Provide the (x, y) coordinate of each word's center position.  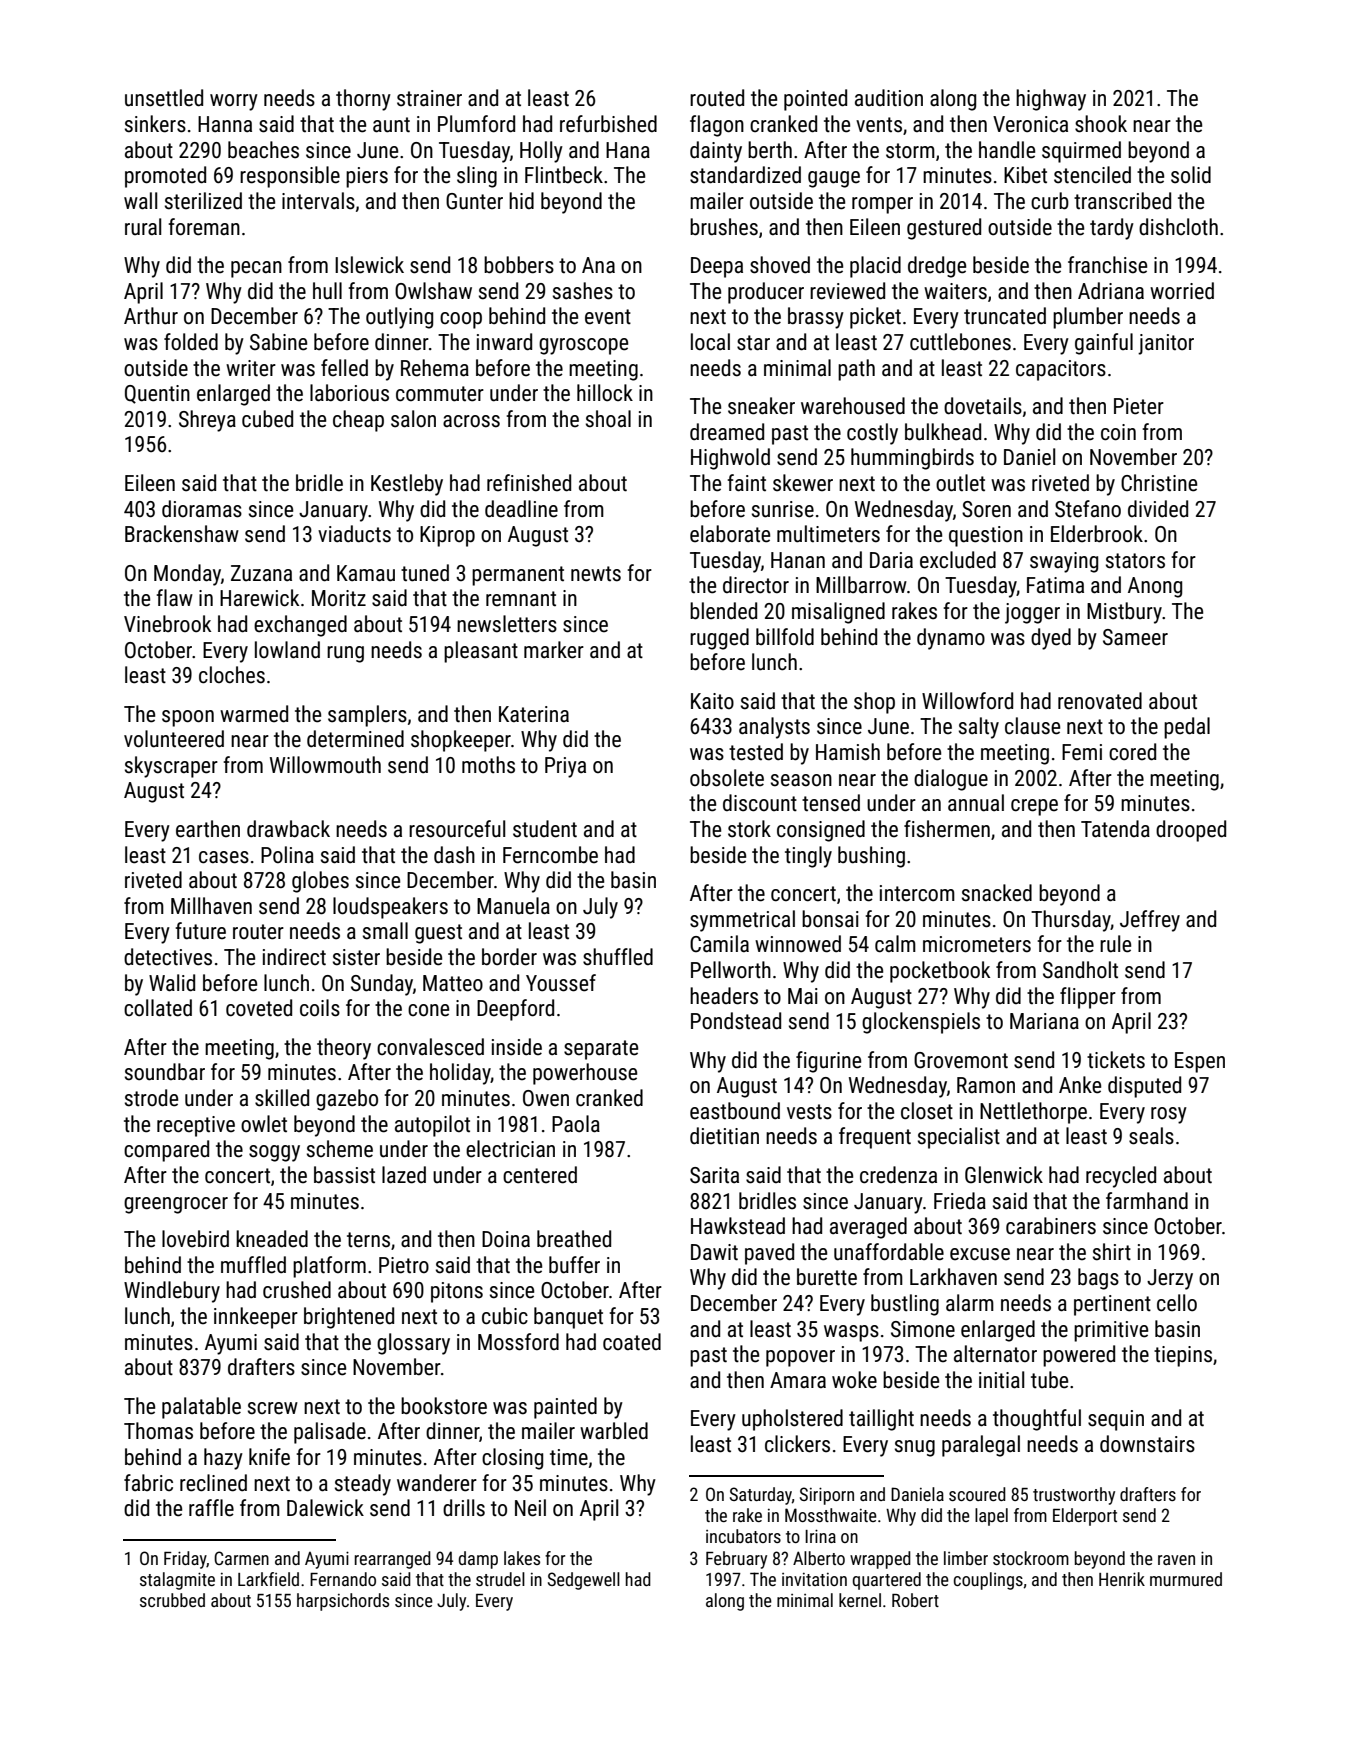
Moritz (339, 598)
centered (540, 1175)
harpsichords (343, 1602)
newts (596, 574)
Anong (1155, 587)
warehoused (853, 406)
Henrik (1122, 1579)
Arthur (151, 316)
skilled (282, 1098)
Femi (1082, 752)
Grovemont (961, 1060)
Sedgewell (584, 1581)
